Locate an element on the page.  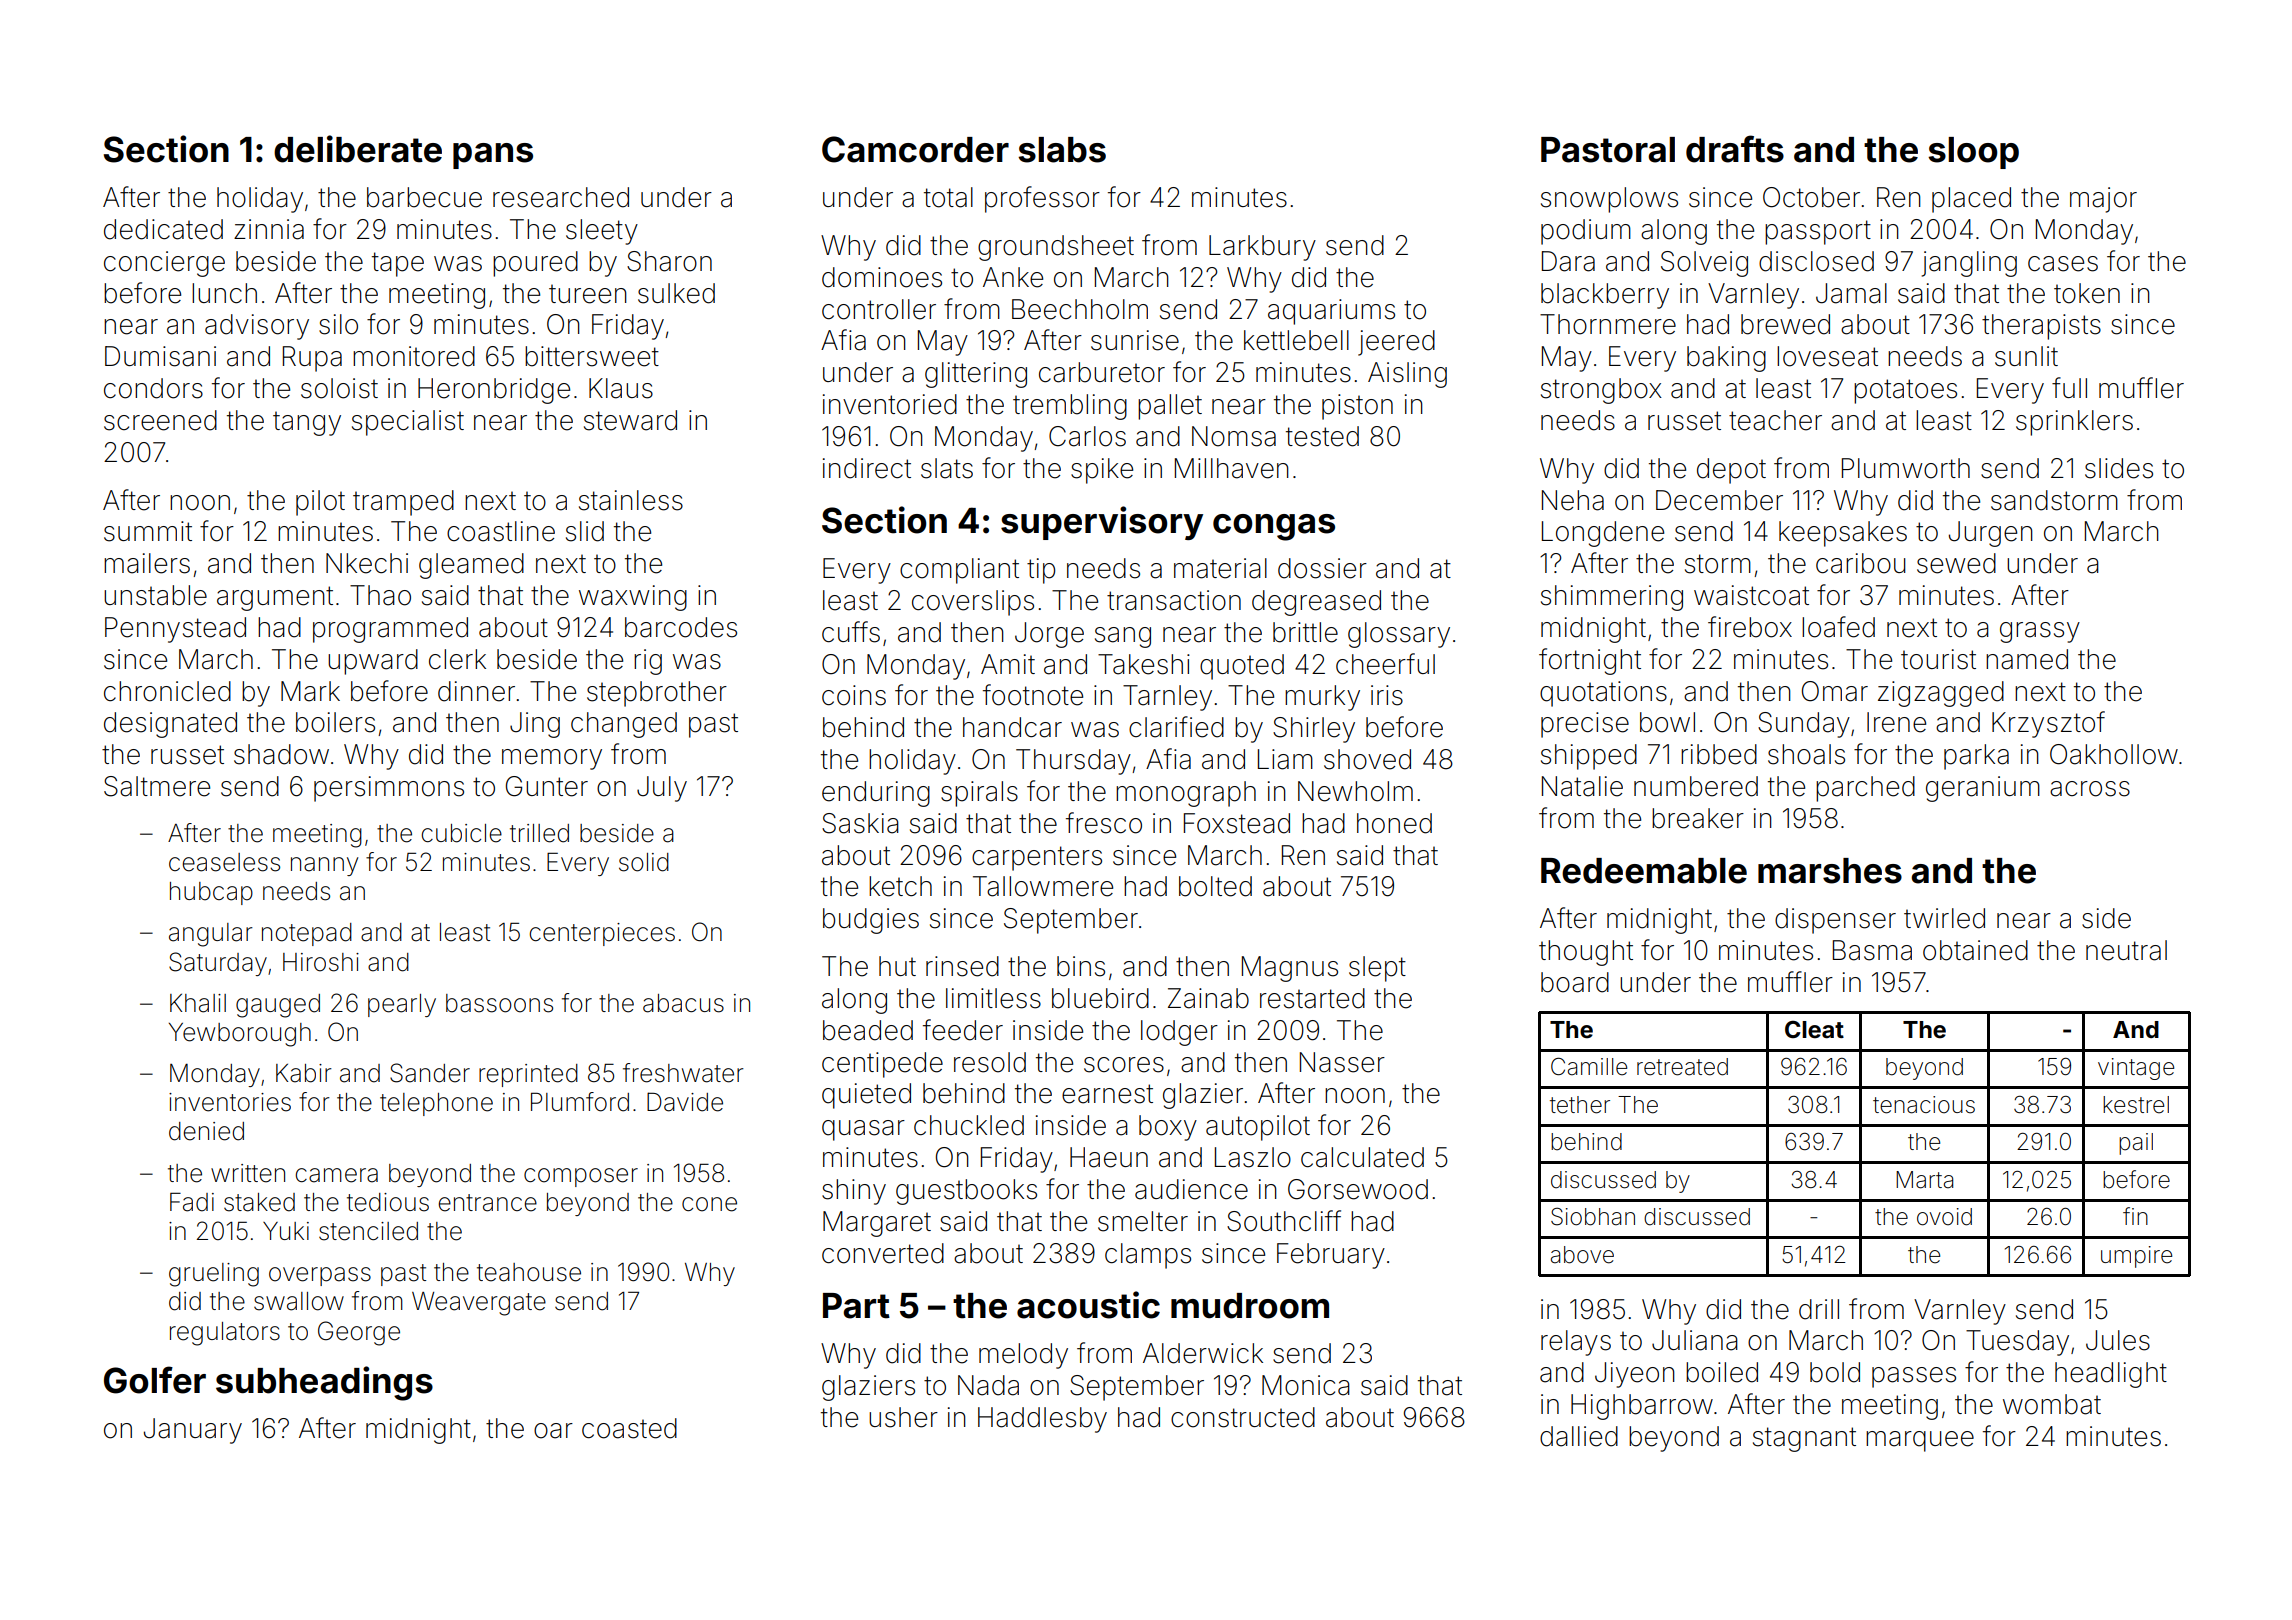
concierge is located at coordinates (164, 264).
